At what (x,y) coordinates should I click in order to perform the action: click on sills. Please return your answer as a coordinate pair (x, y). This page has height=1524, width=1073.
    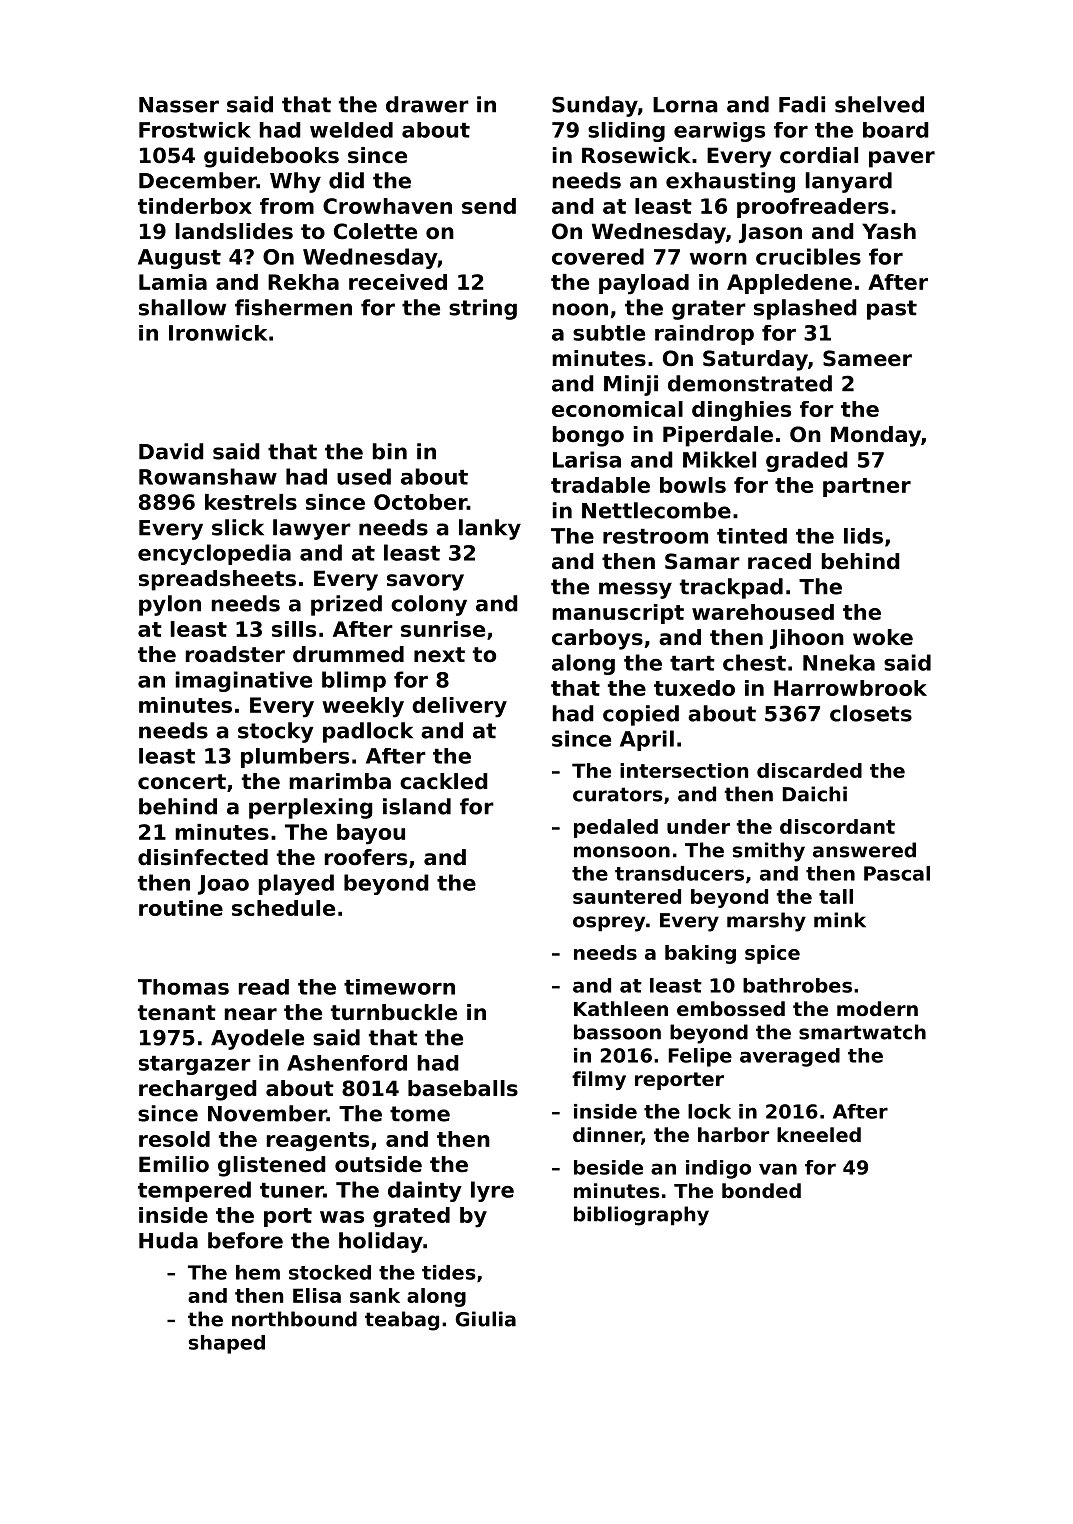
    Looking at the image, I should click on (294, 629).
